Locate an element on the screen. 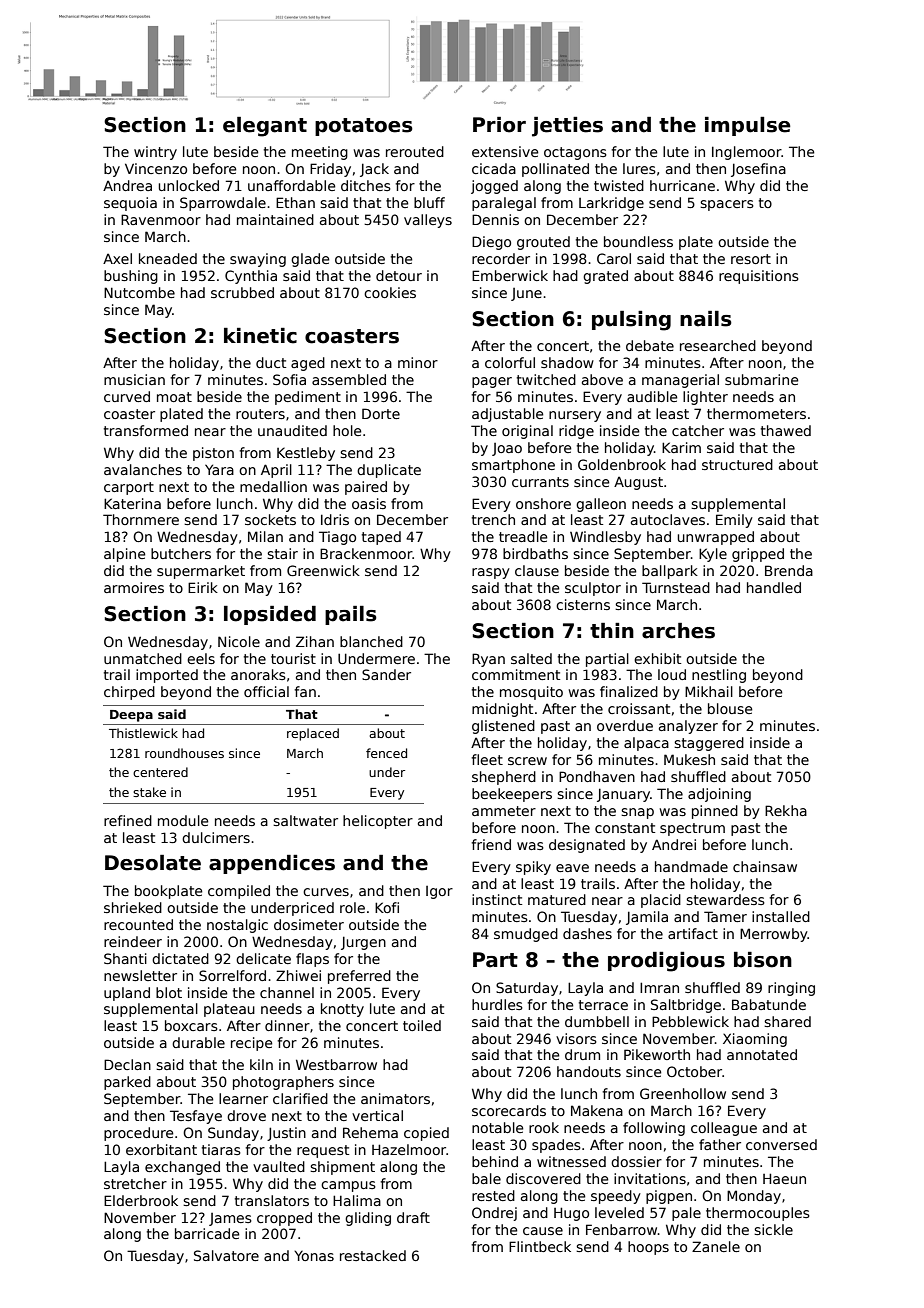 This screenshot has width=924, height=1308. helicopter is located at coordinates (378, 822).
